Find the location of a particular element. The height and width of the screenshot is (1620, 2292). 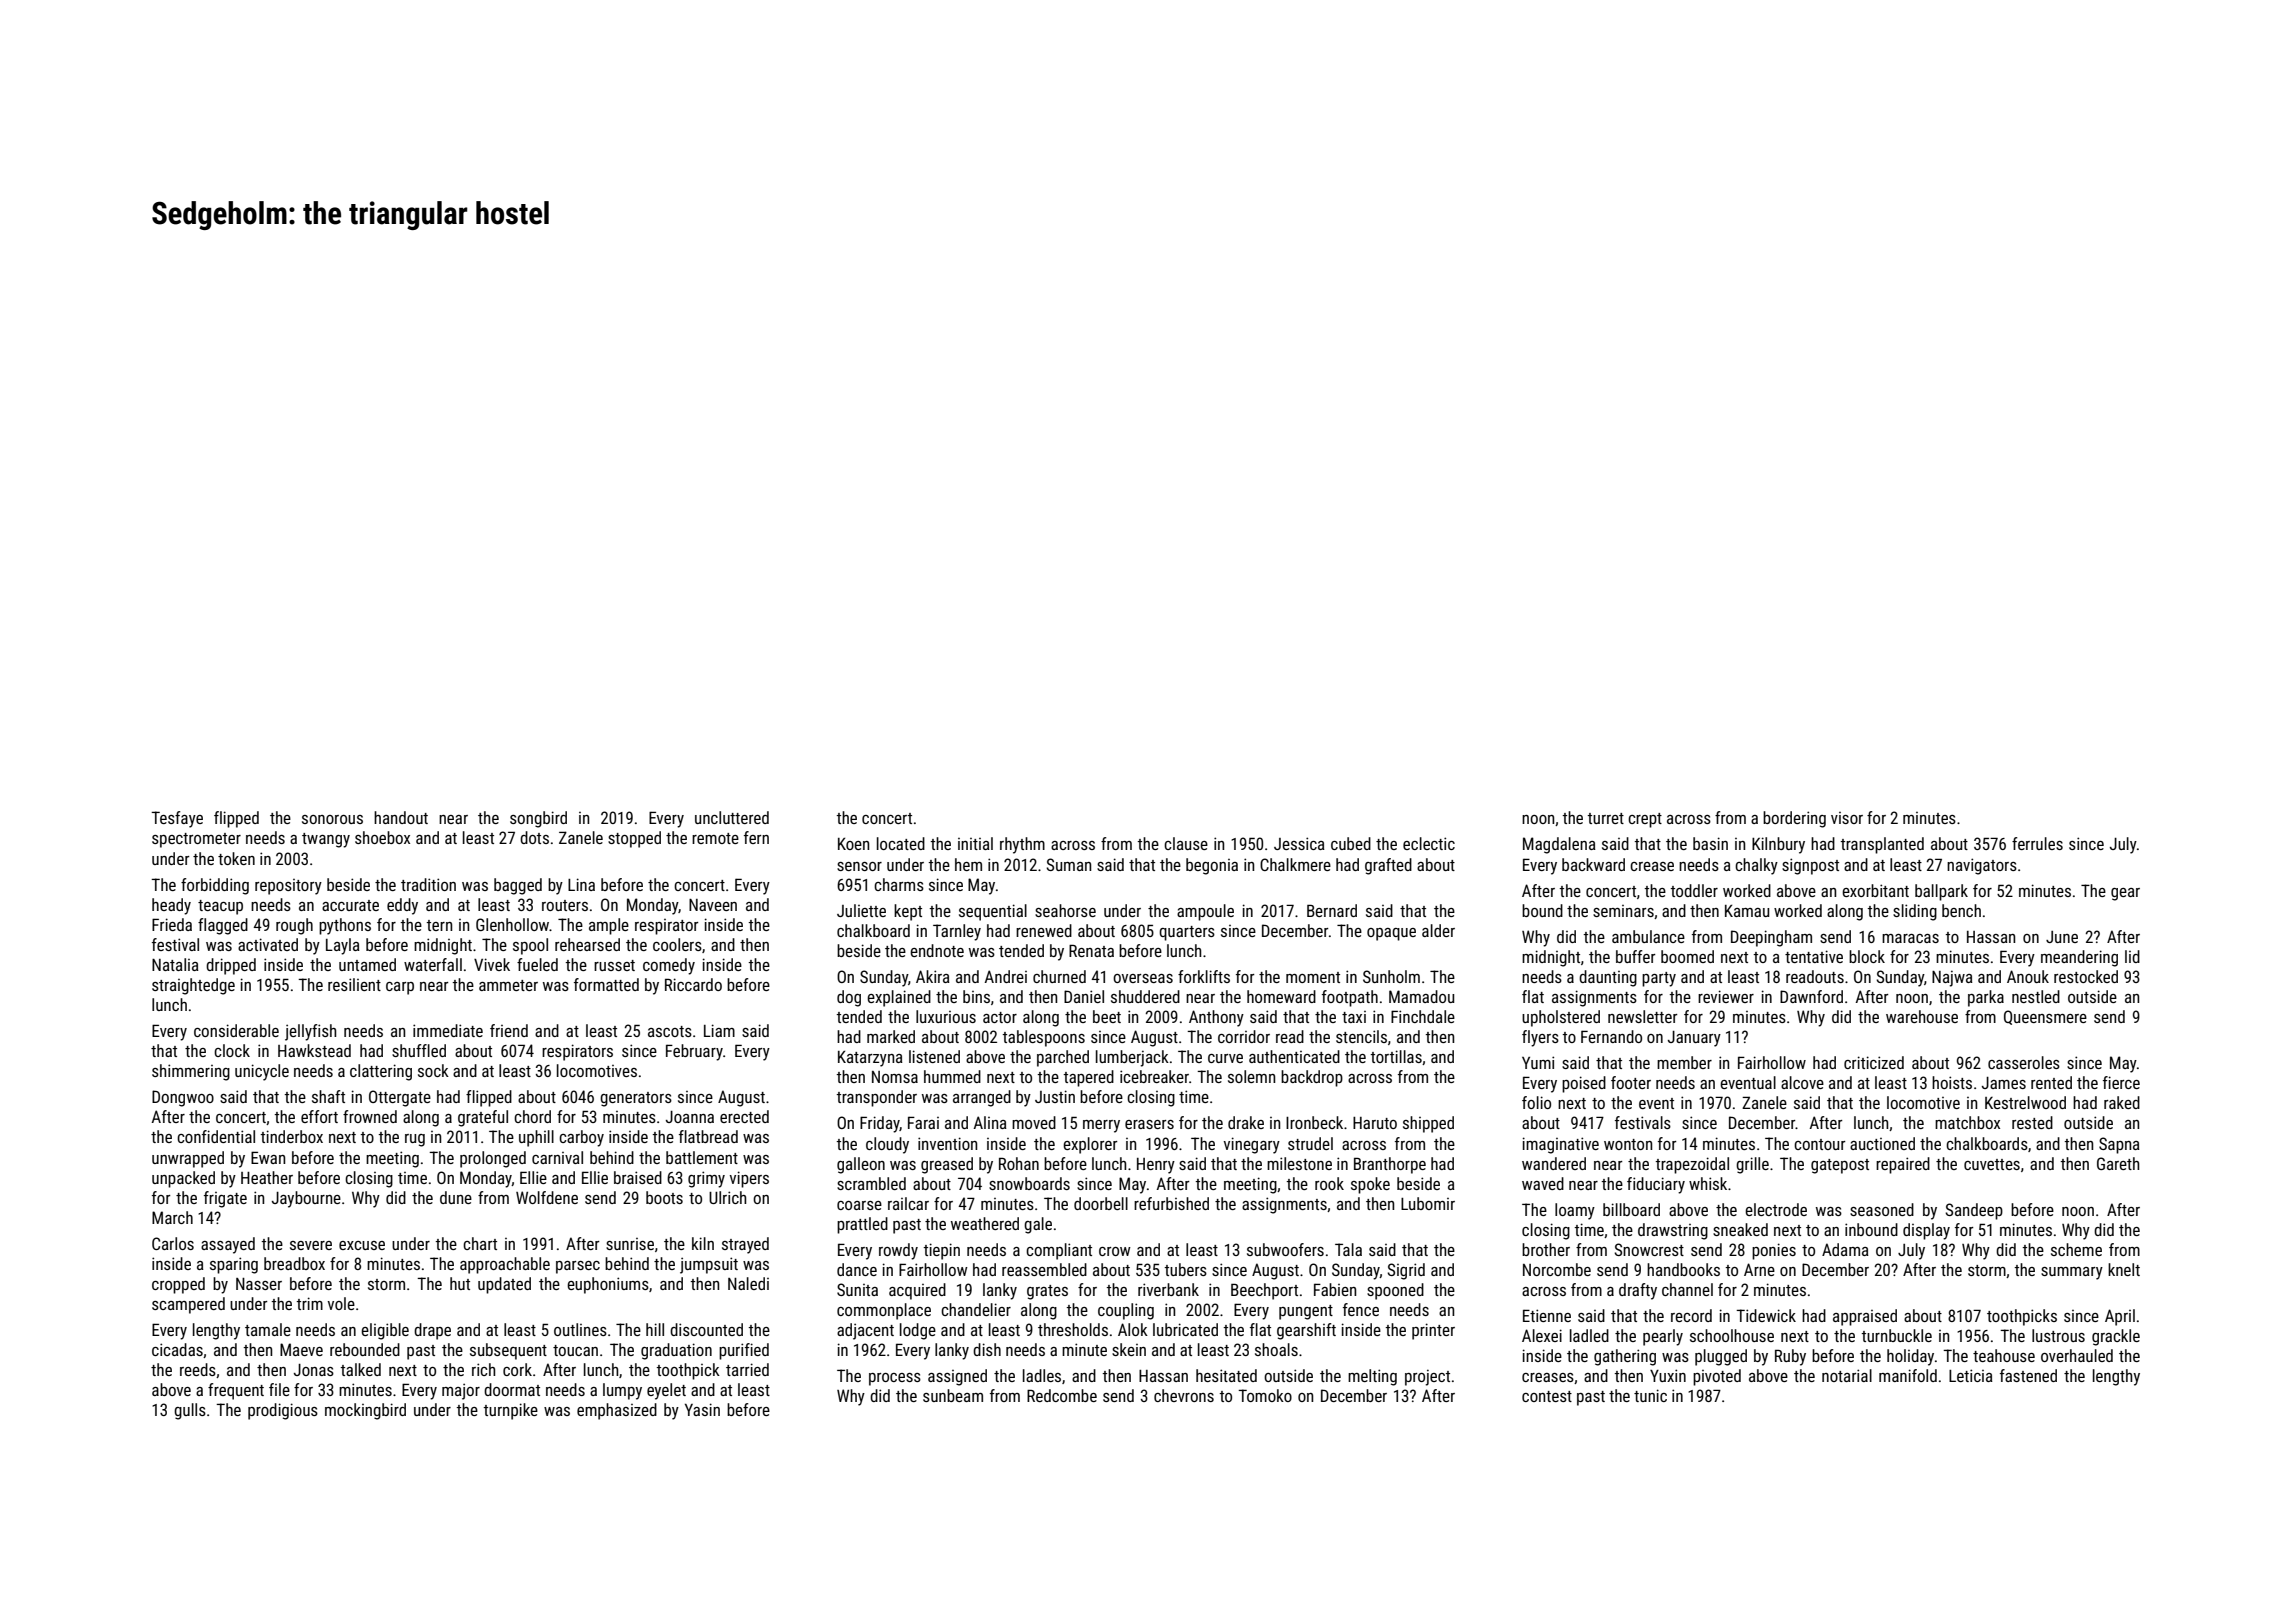

fierce is located at coordinates (2121, 1082).
